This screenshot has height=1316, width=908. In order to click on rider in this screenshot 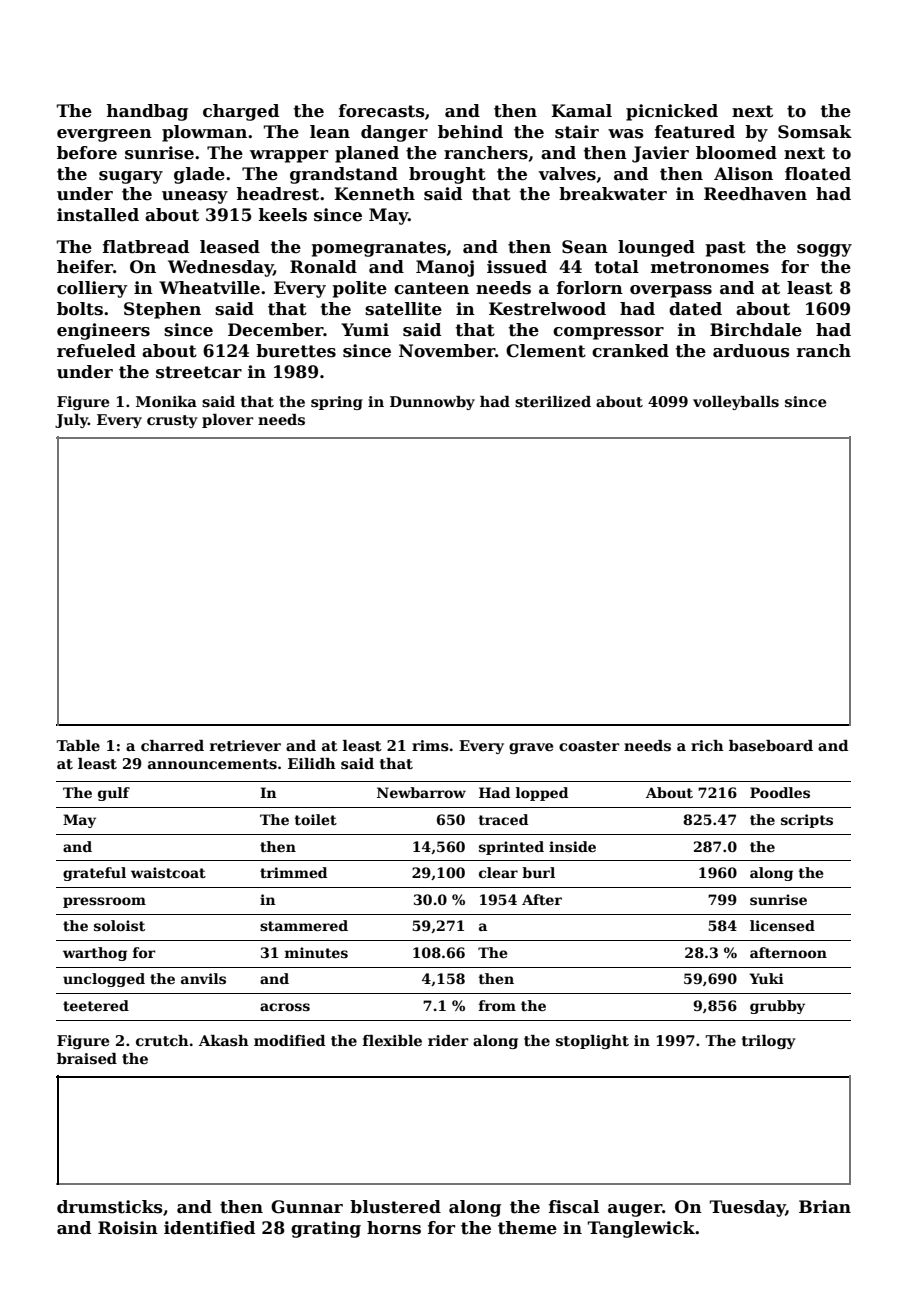, I will do `click(448, 1040)`.
